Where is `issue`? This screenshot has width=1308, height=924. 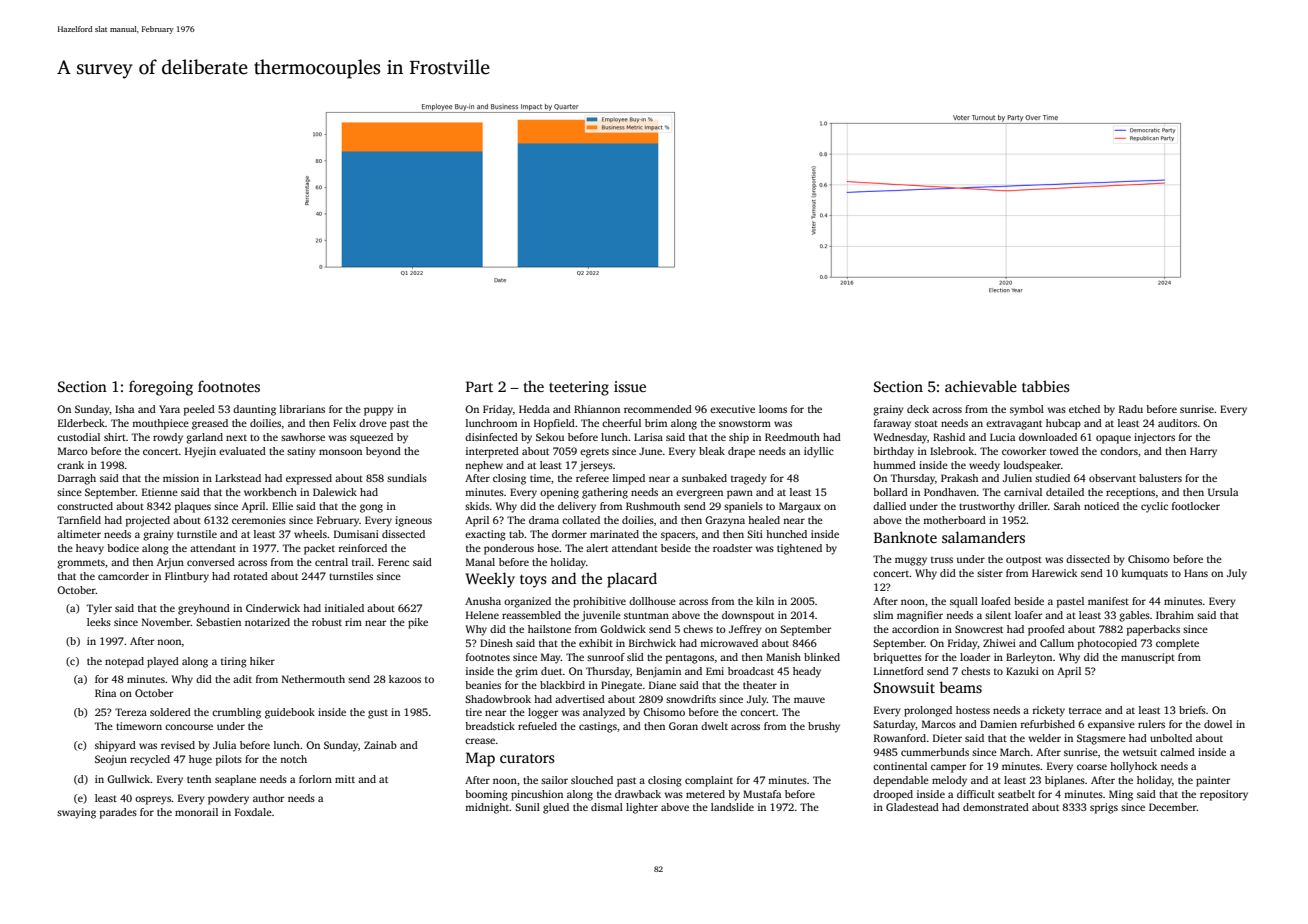
issue is located at coordinates (630, 386).
